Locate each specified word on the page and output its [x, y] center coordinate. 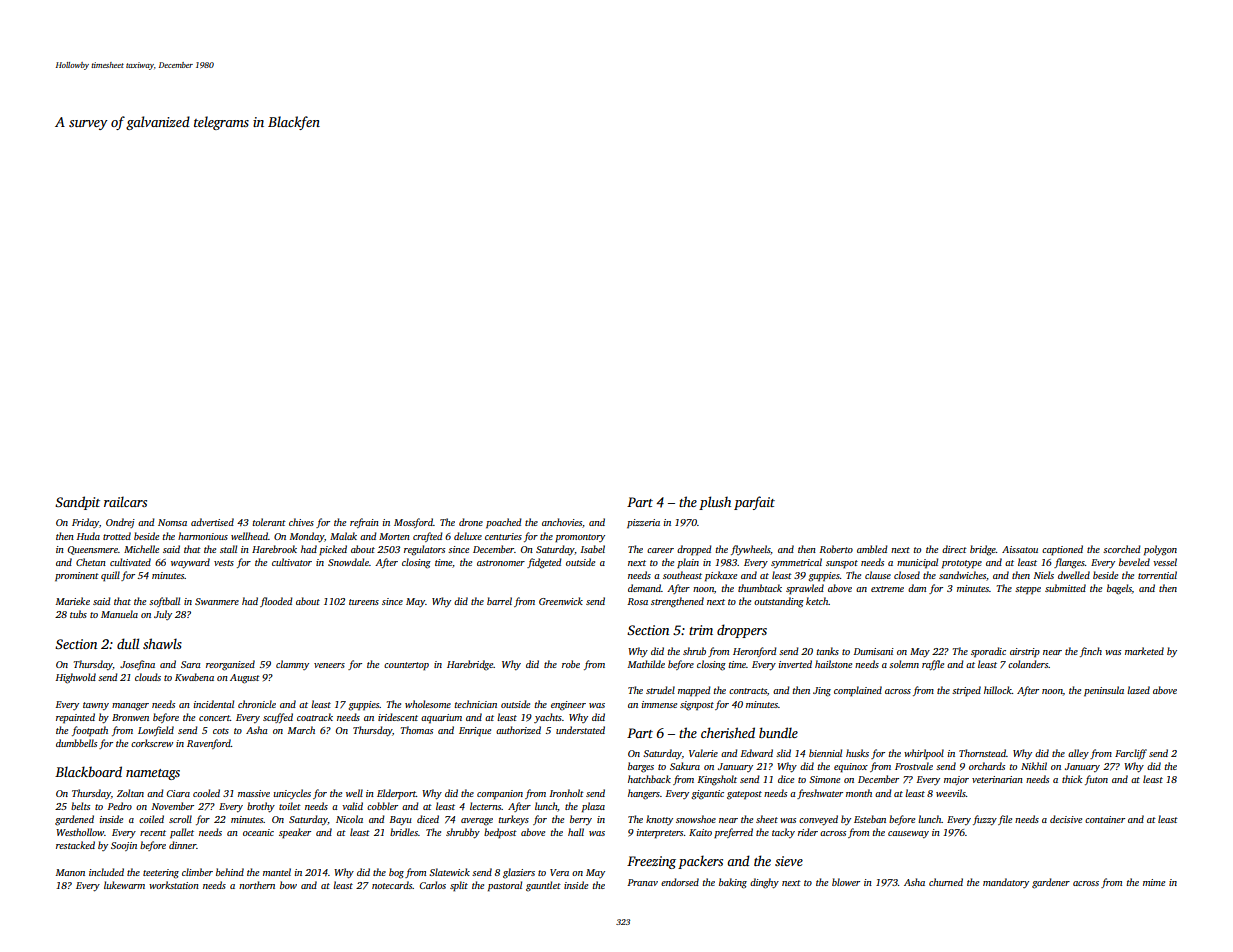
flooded [276, 602]
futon [1096, 780]
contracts [748, 691]
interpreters [660, 834]
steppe [1028, 590]
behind [230, 872]
